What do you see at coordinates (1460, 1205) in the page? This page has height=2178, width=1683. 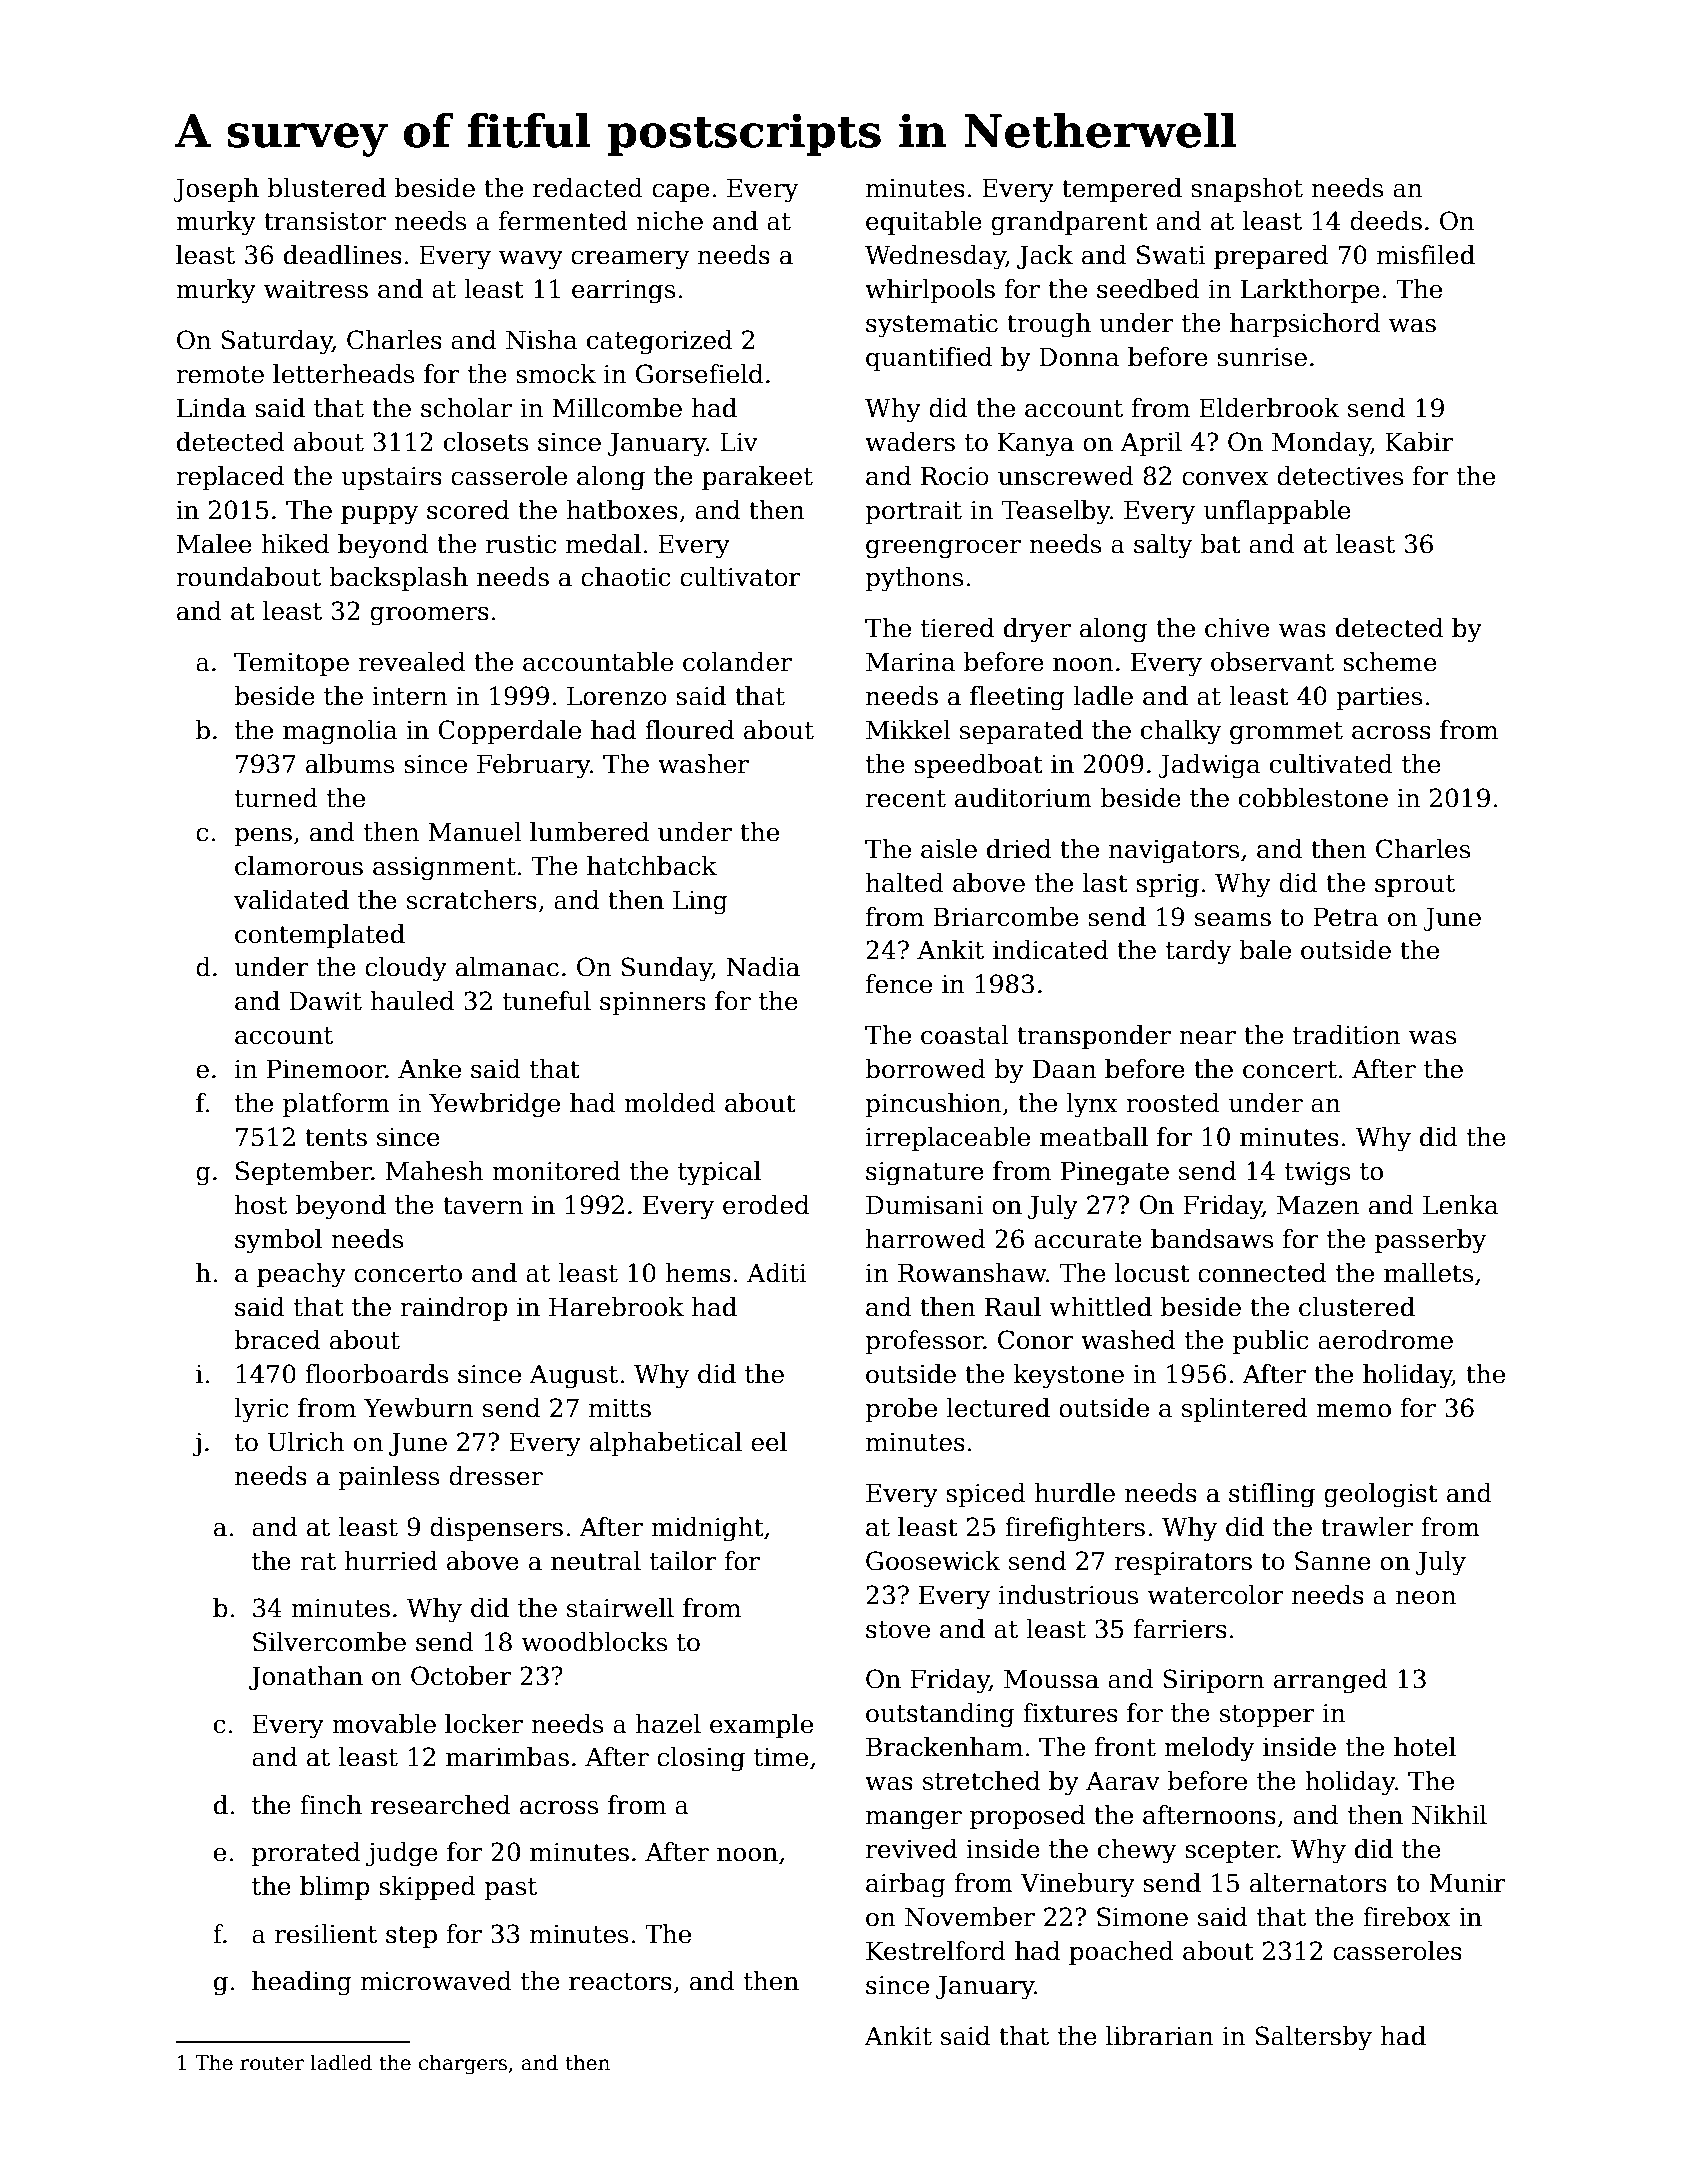 I see `Lenka` at bounding box center [1460, 1205].
